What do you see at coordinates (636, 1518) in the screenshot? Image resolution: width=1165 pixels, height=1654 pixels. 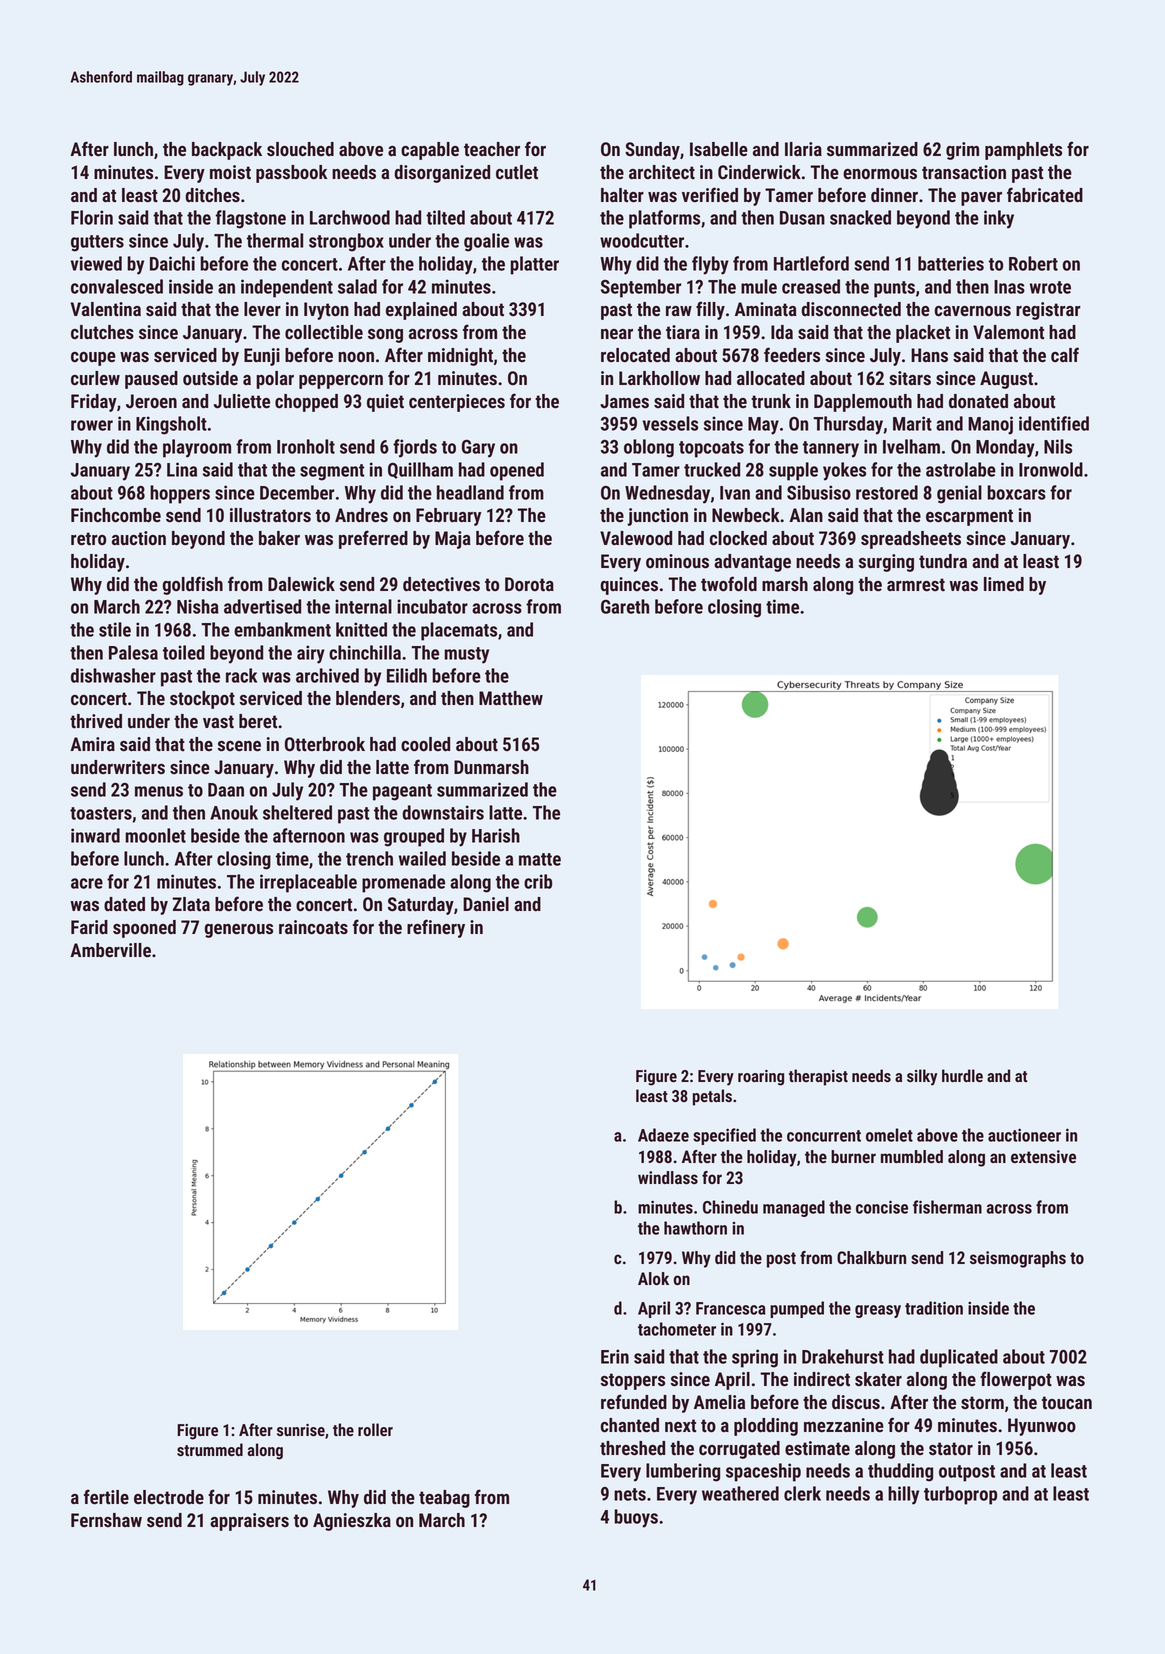 I see `buoys` at bounding box center [636, 1518].
